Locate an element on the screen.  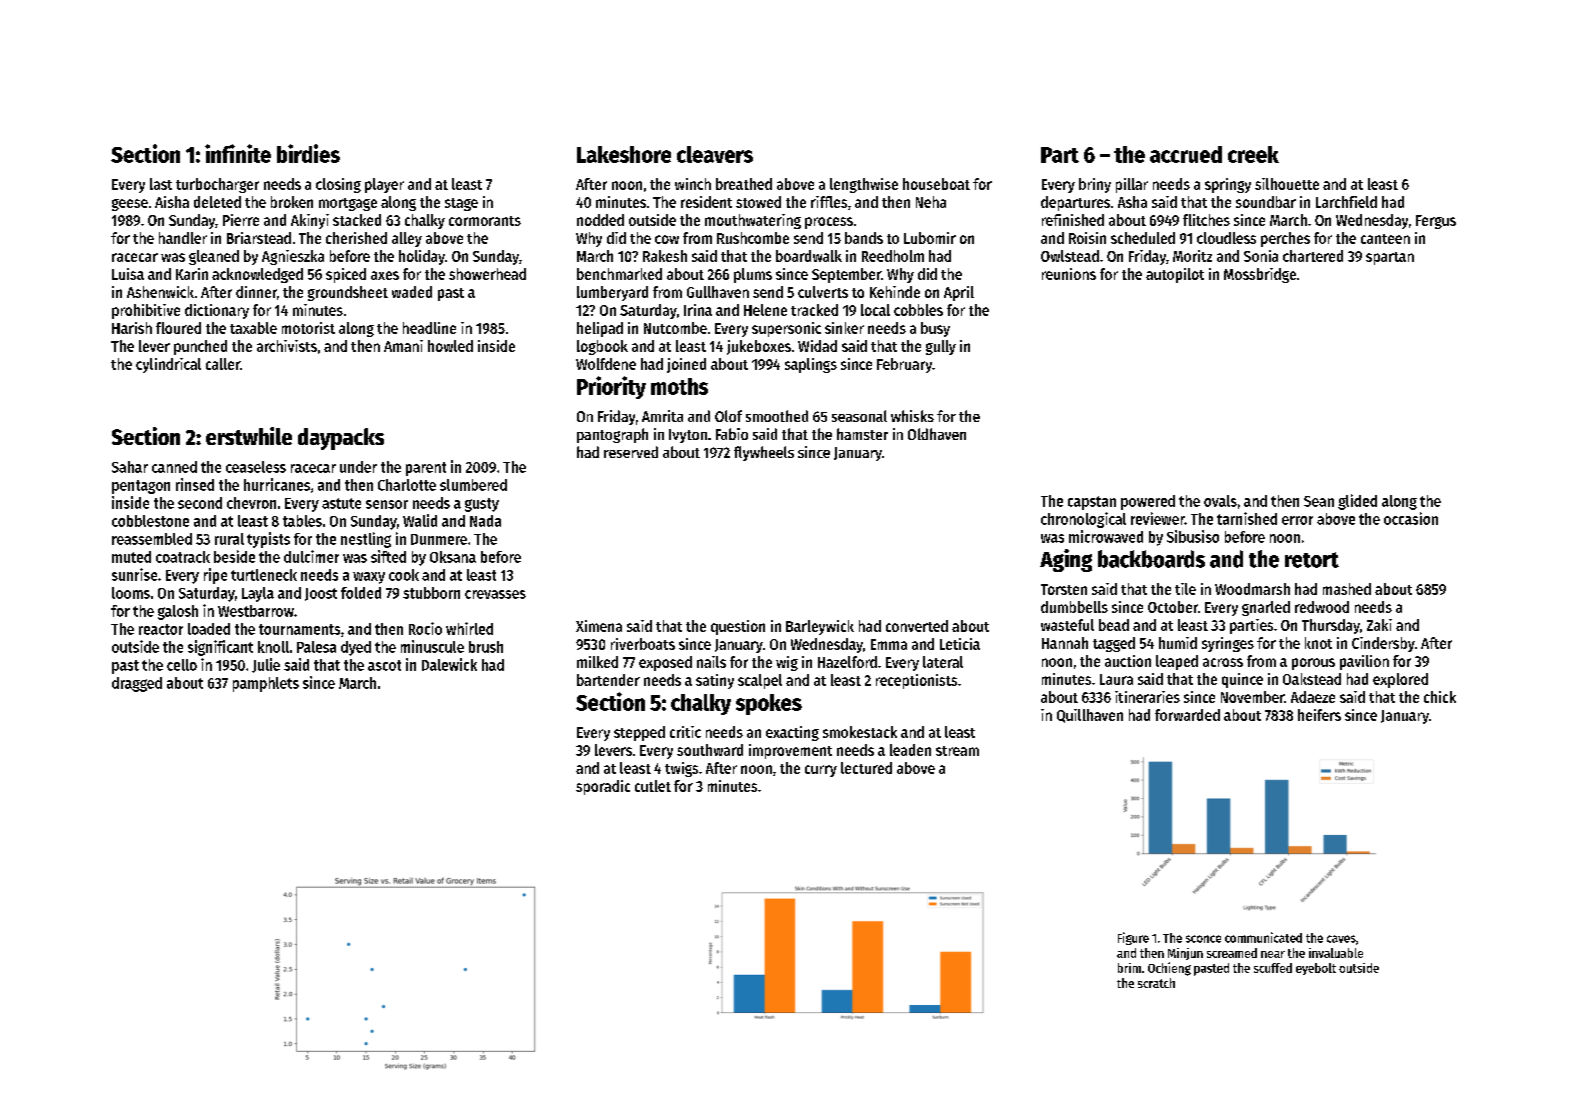
heifers is located at coordinates (1319, 715).
